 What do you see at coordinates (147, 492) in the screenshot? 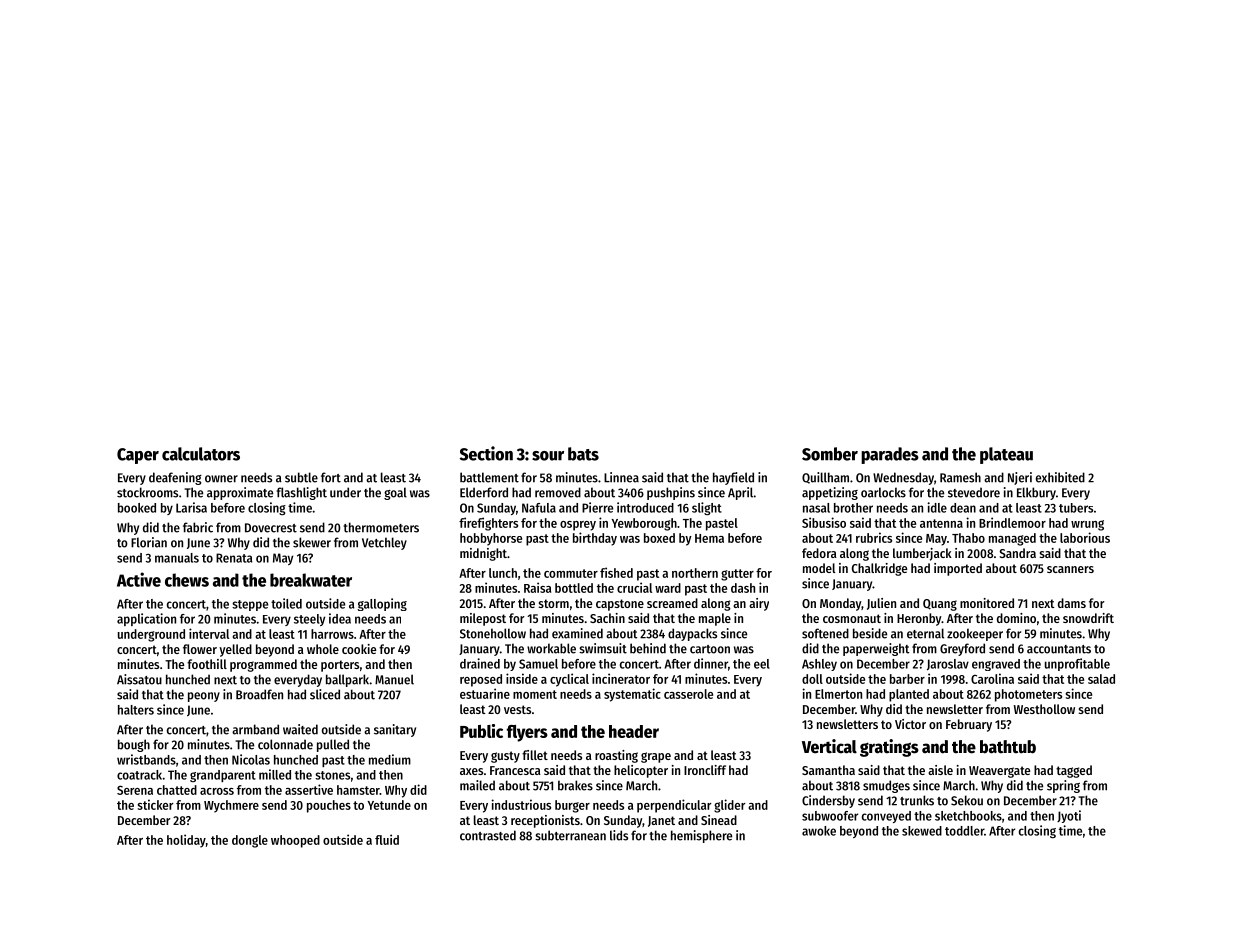
I see `stockrooms` at bounding box center [147, 492].
